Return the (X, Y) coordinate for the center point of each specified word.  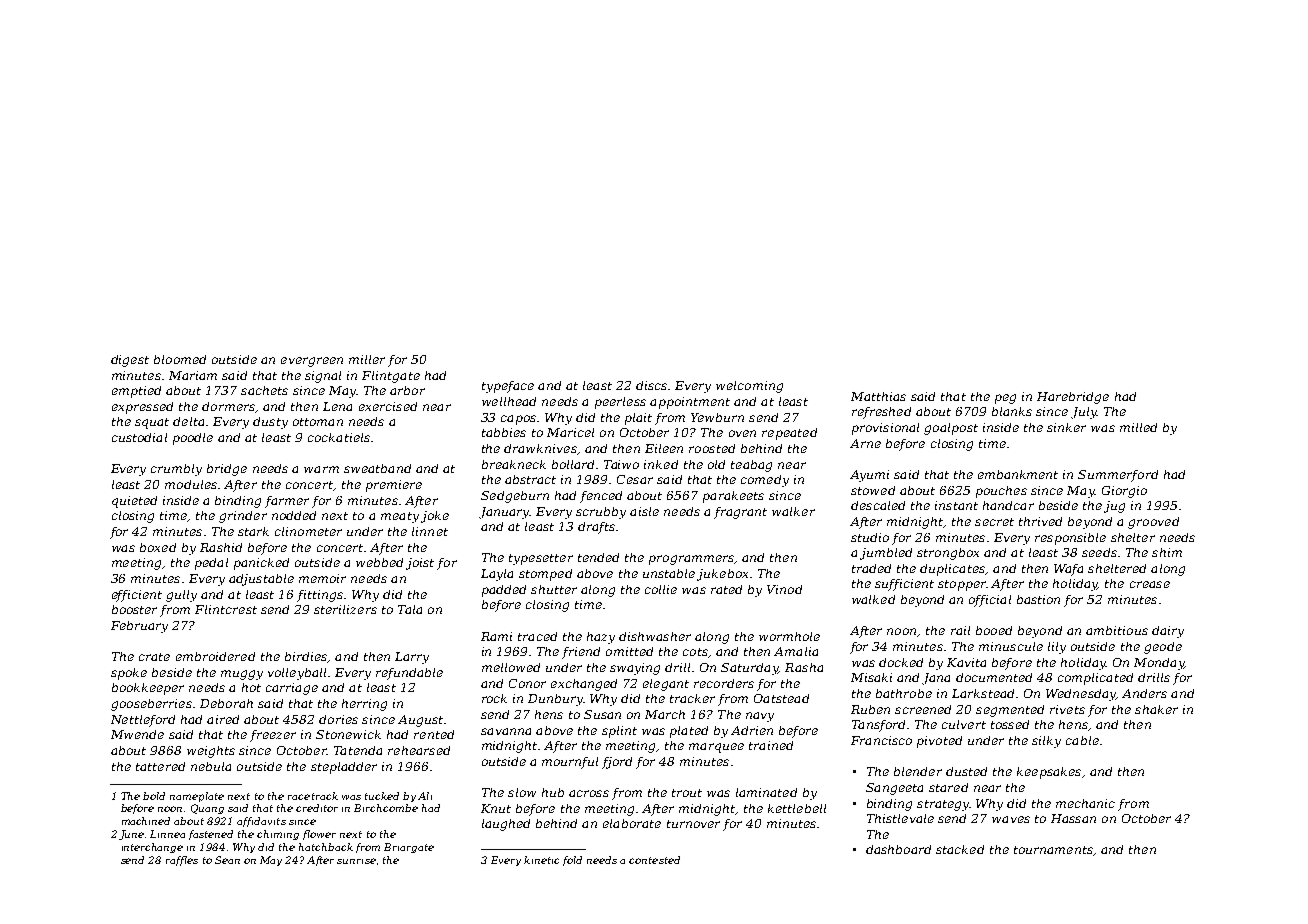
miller (367, 359)
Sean (227, 860)
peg (1005, 399)
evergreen (312, 362)
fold (572, 861)
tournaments (1053, 850)
